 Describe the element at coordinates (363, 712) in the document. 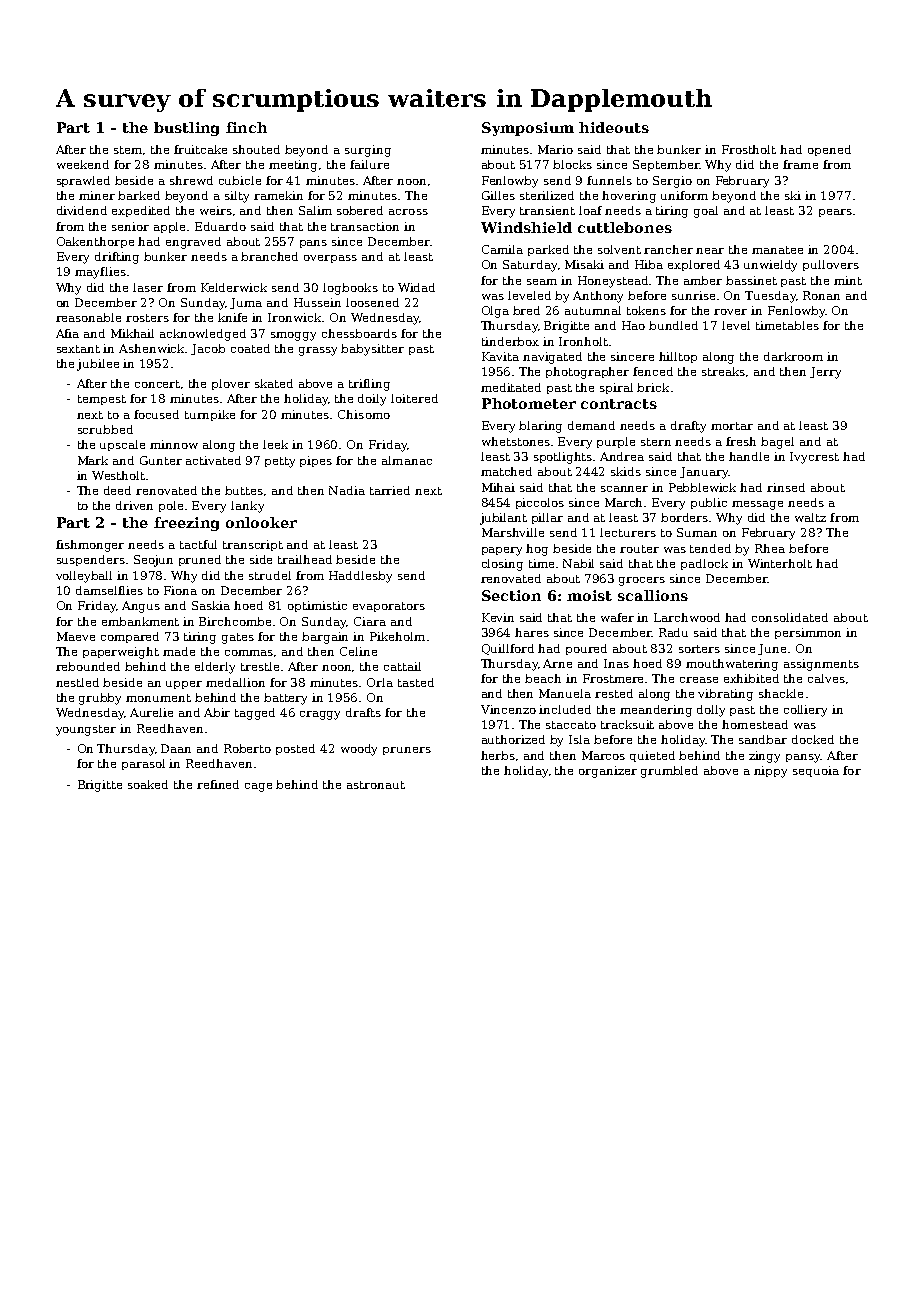

I see `drafts` at that location.
